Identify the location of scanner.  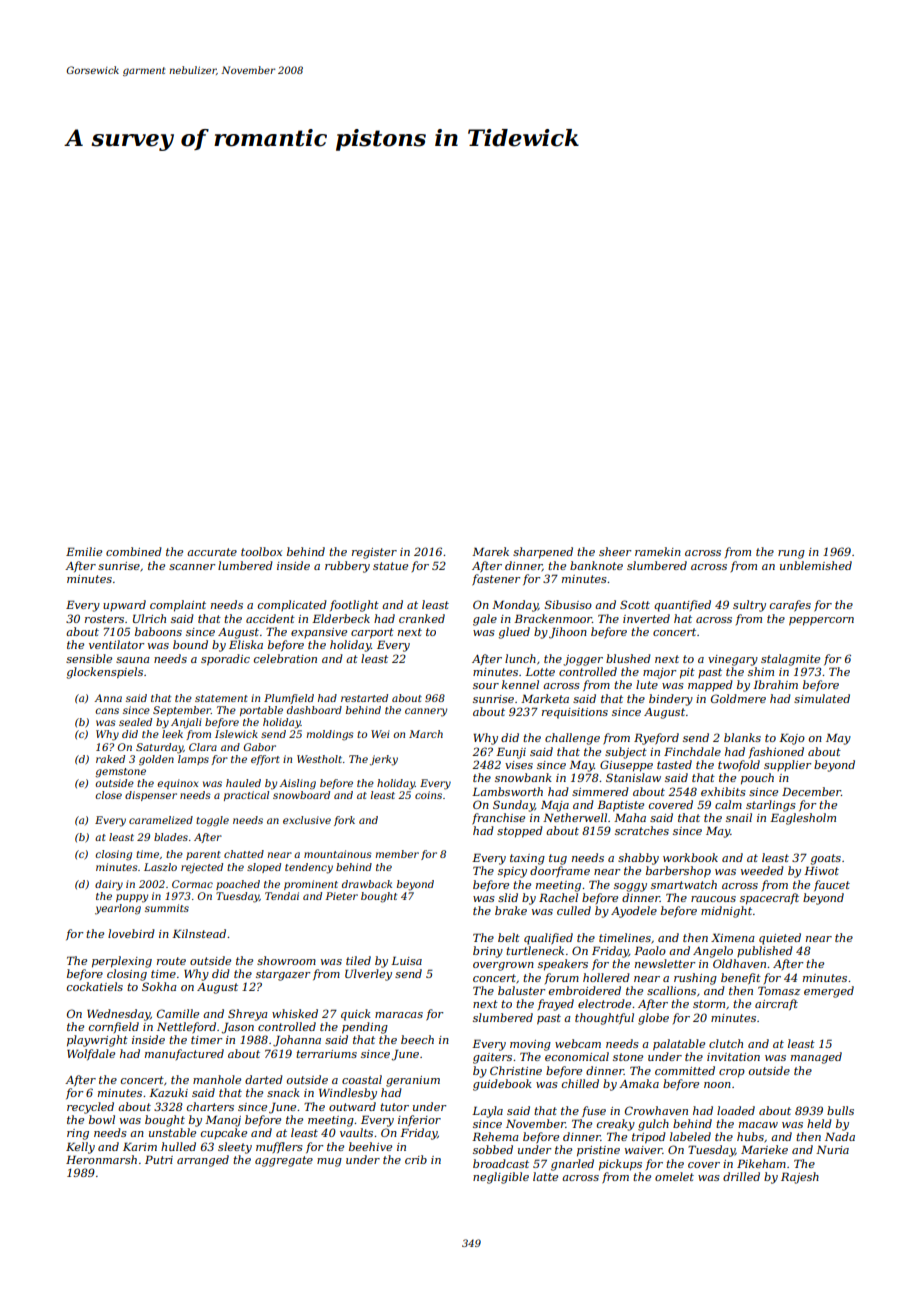
(192, 567).
